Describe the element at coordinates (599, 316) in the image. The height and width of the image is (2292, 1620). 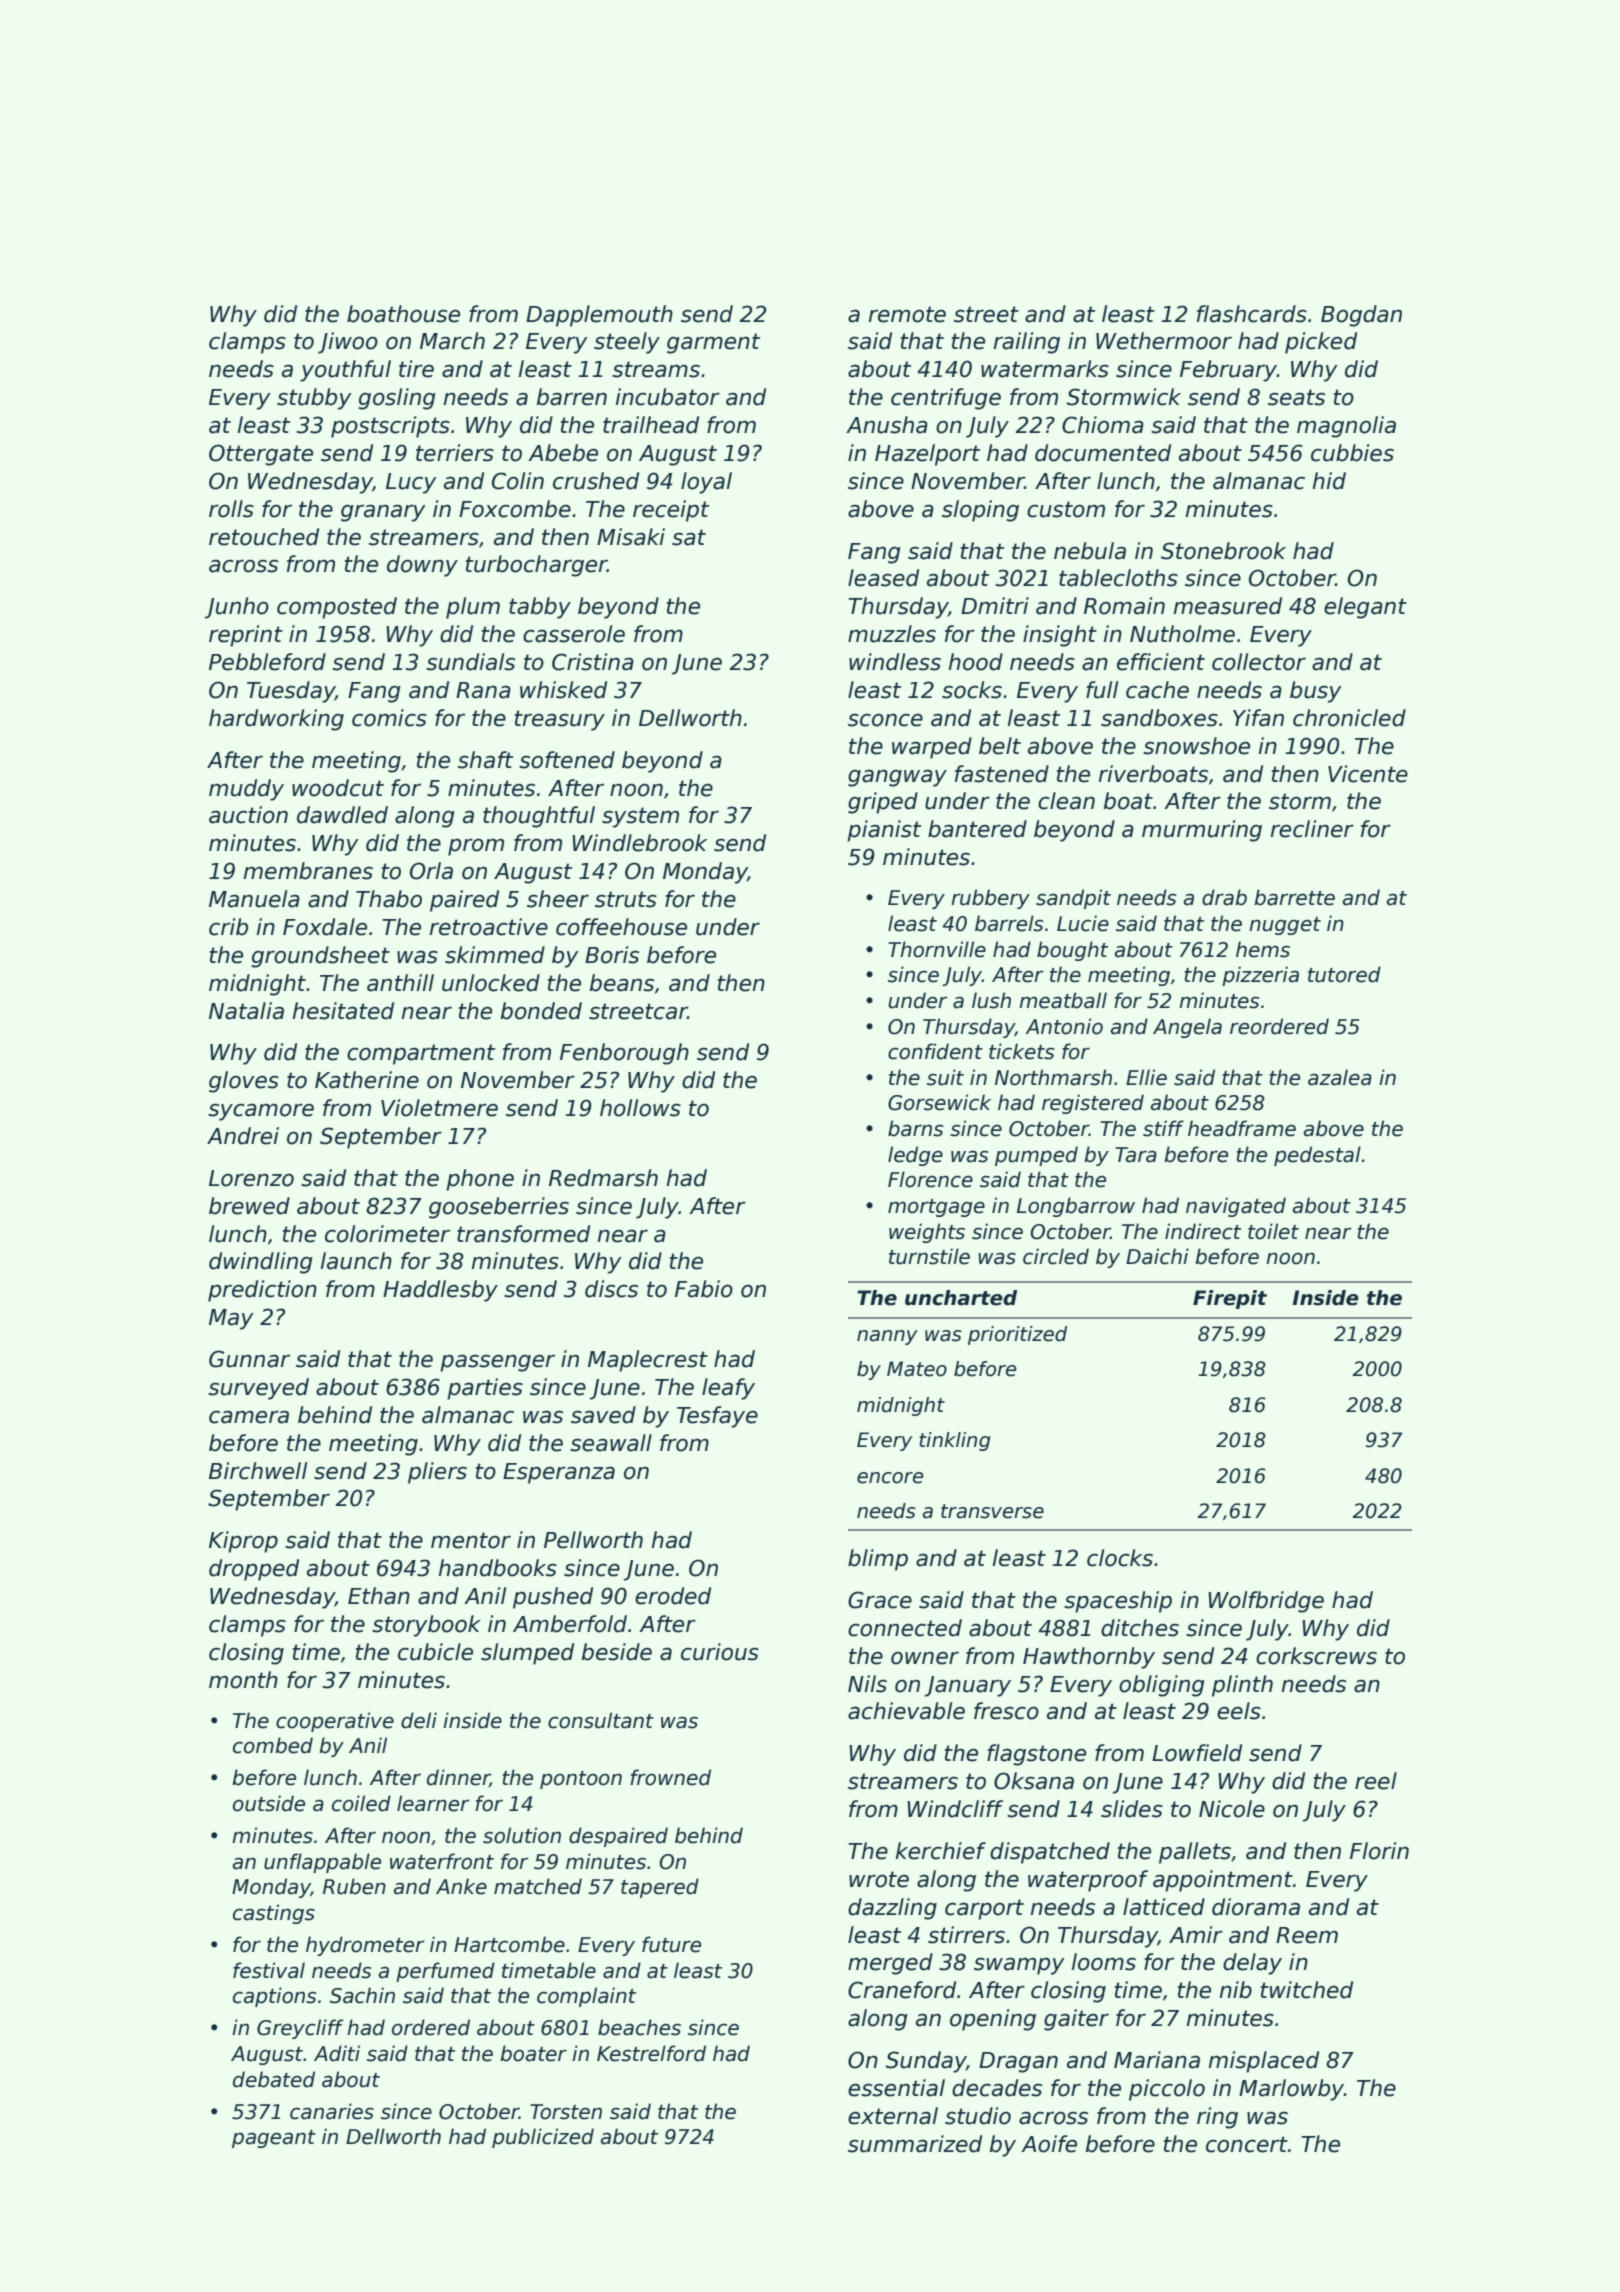
I see `Dapplemouth` at that location.
